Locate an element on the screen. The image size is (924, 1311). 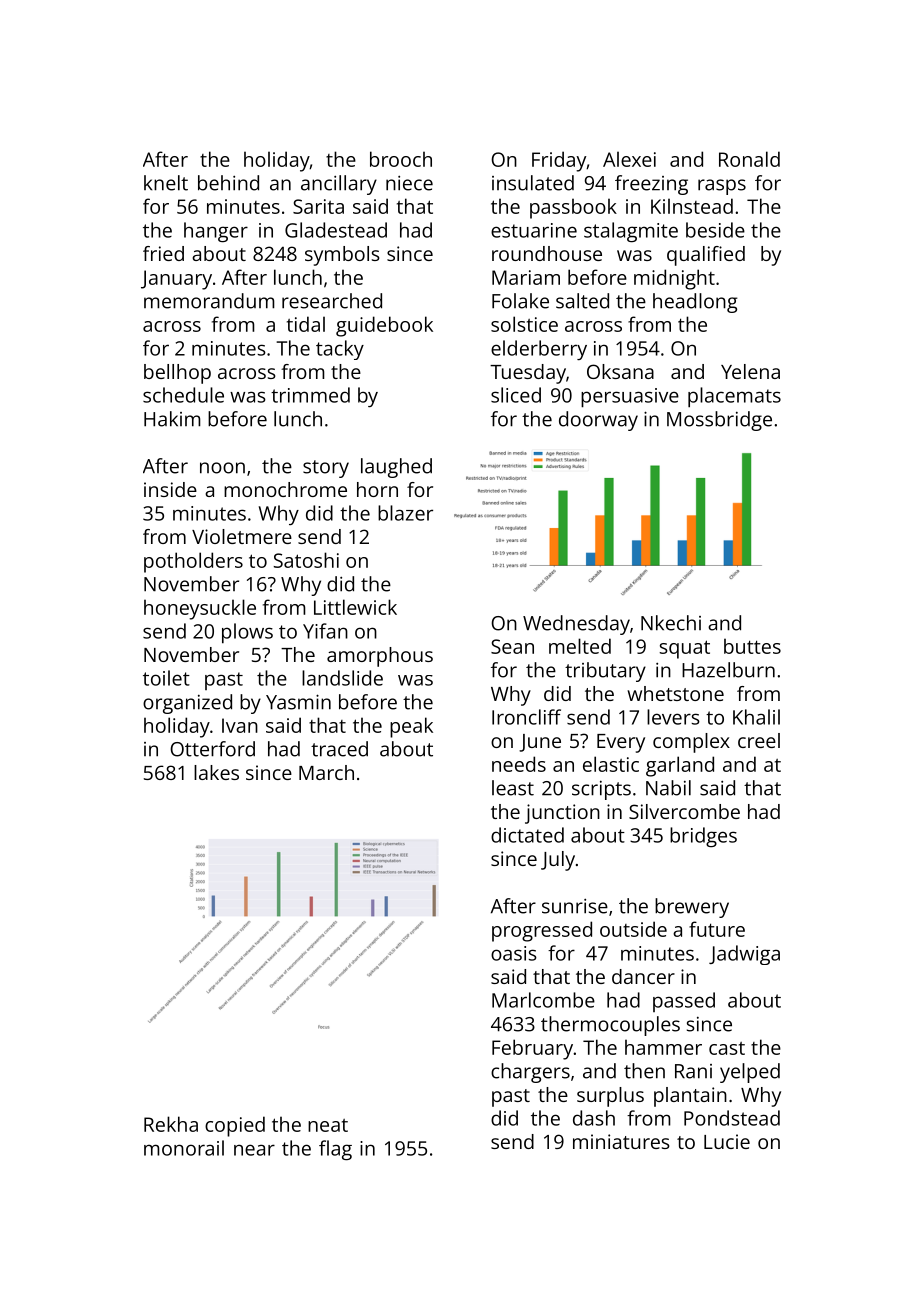
organized is located at coordinates (187, 704).
